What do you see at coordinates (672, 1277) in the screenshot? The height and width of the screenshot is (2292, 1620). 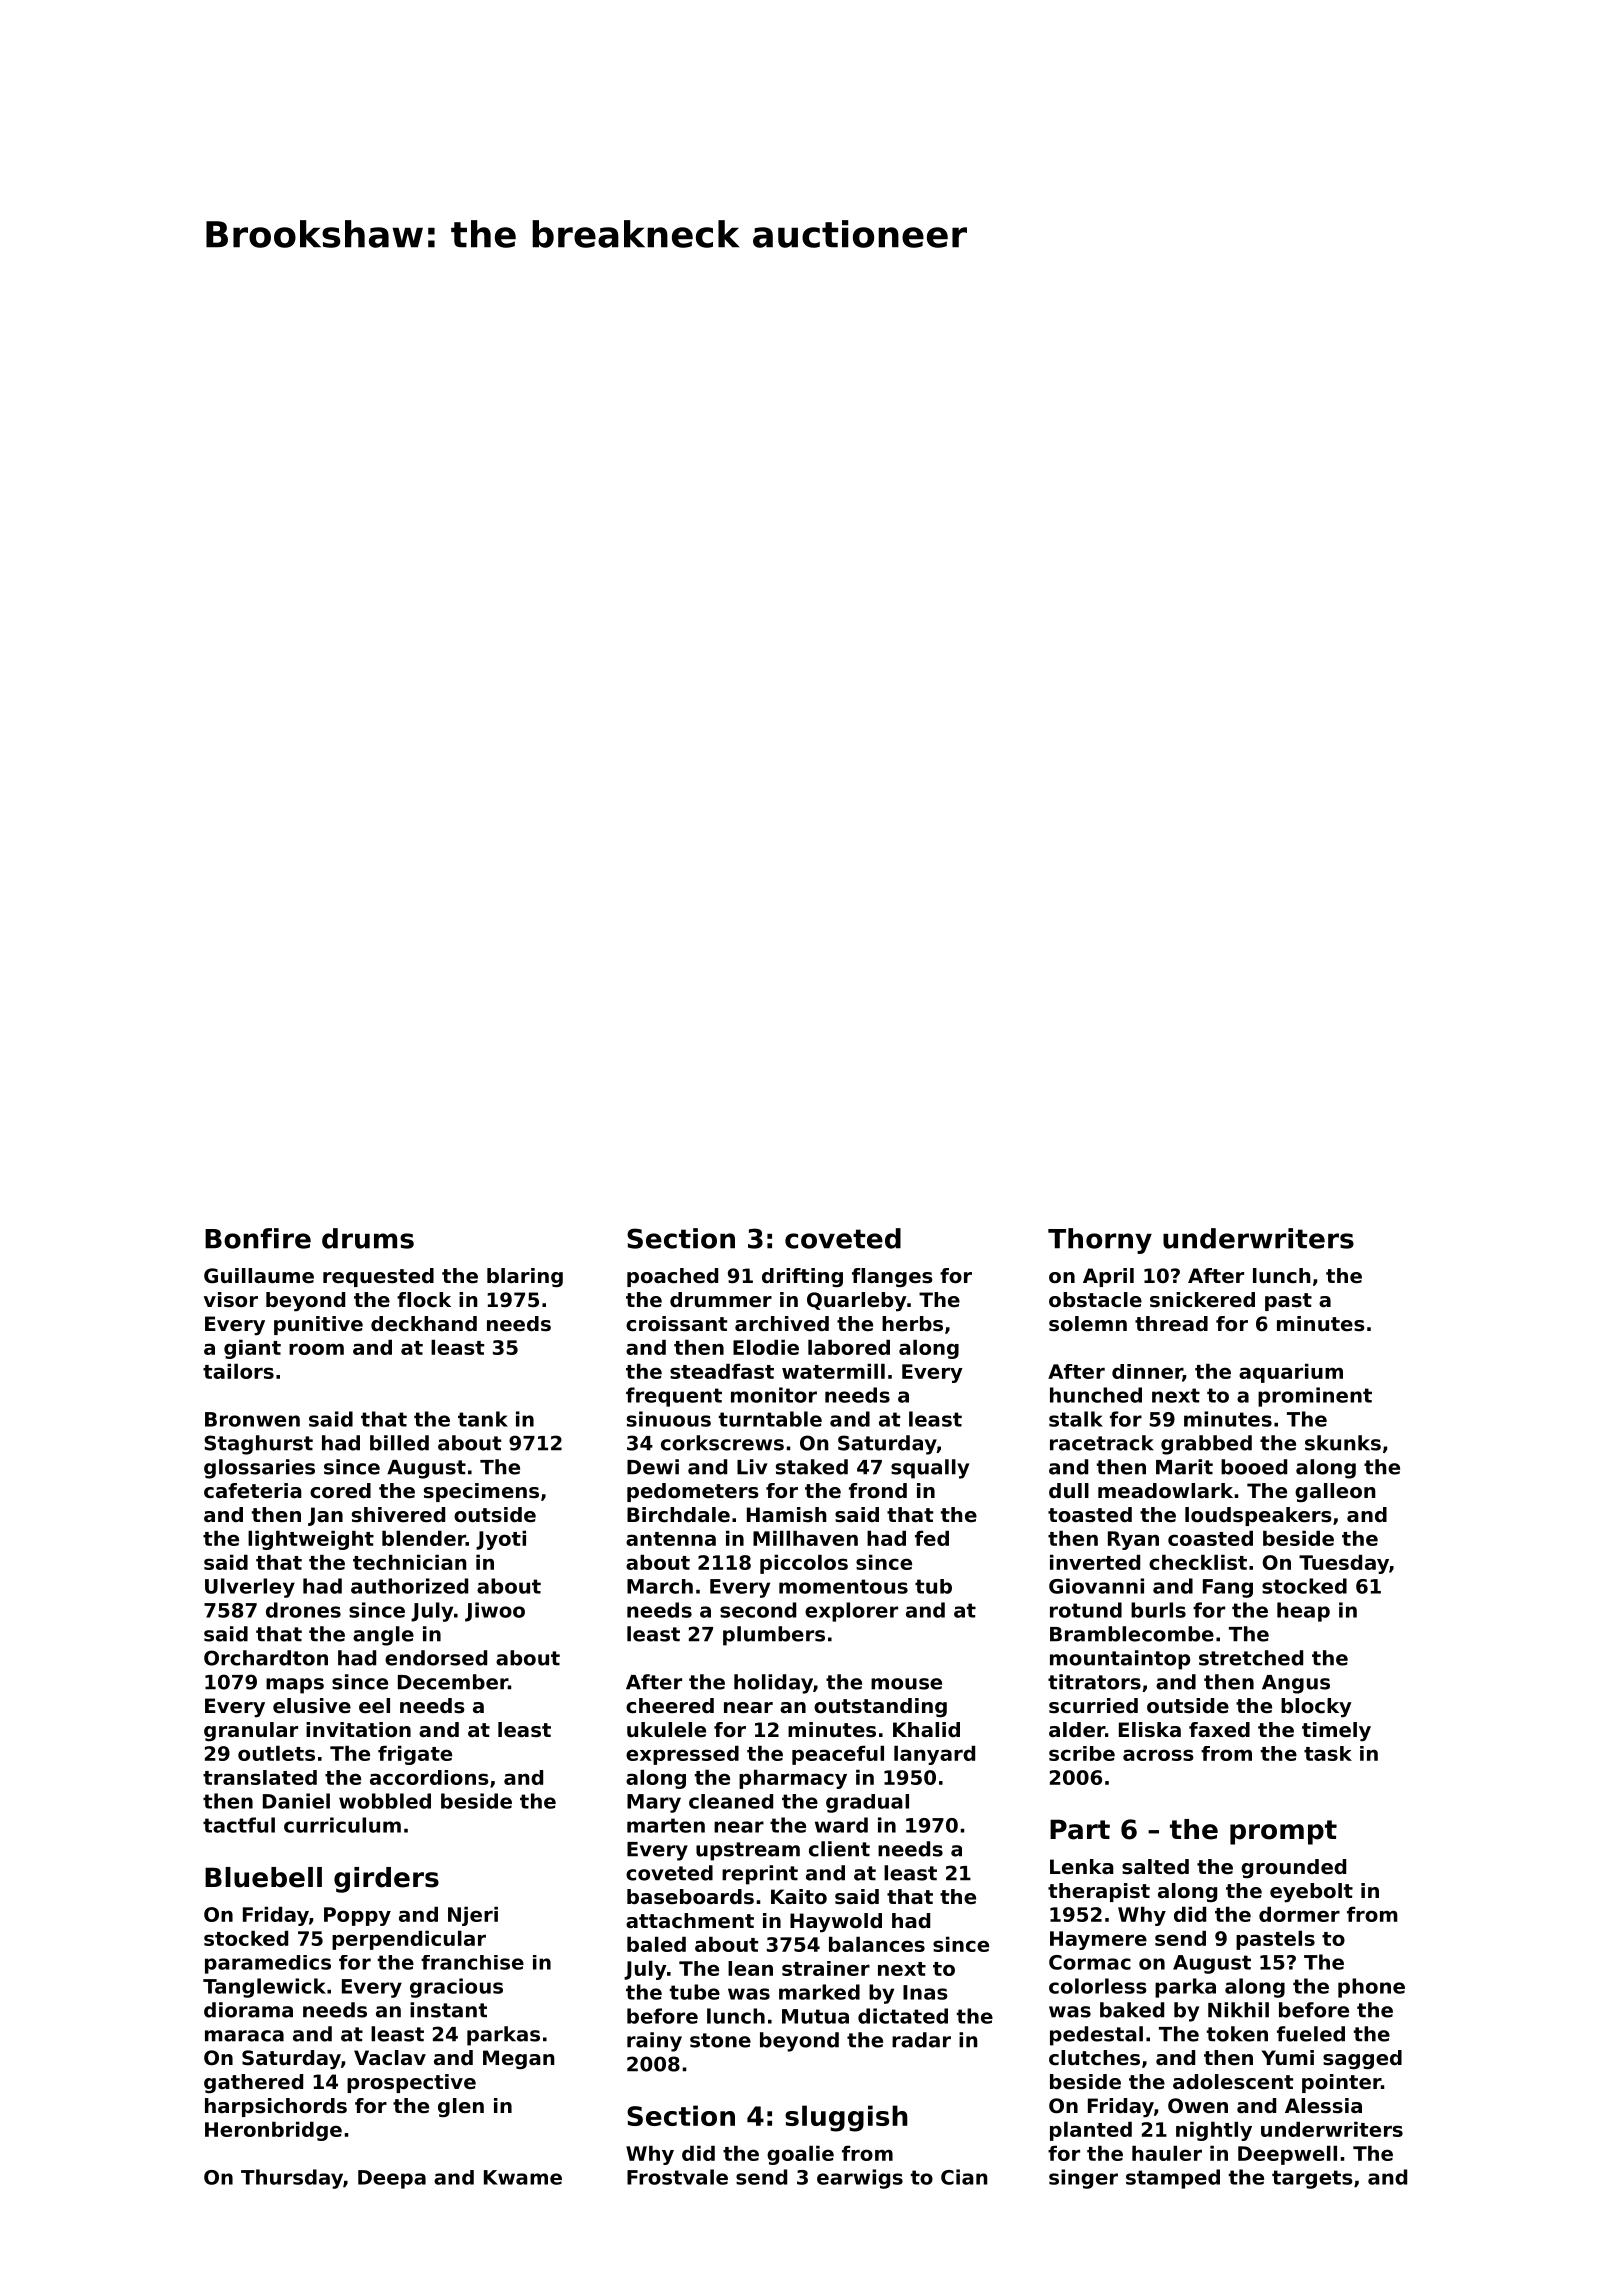 I see `poached` at bounding box center [672, 1277].
